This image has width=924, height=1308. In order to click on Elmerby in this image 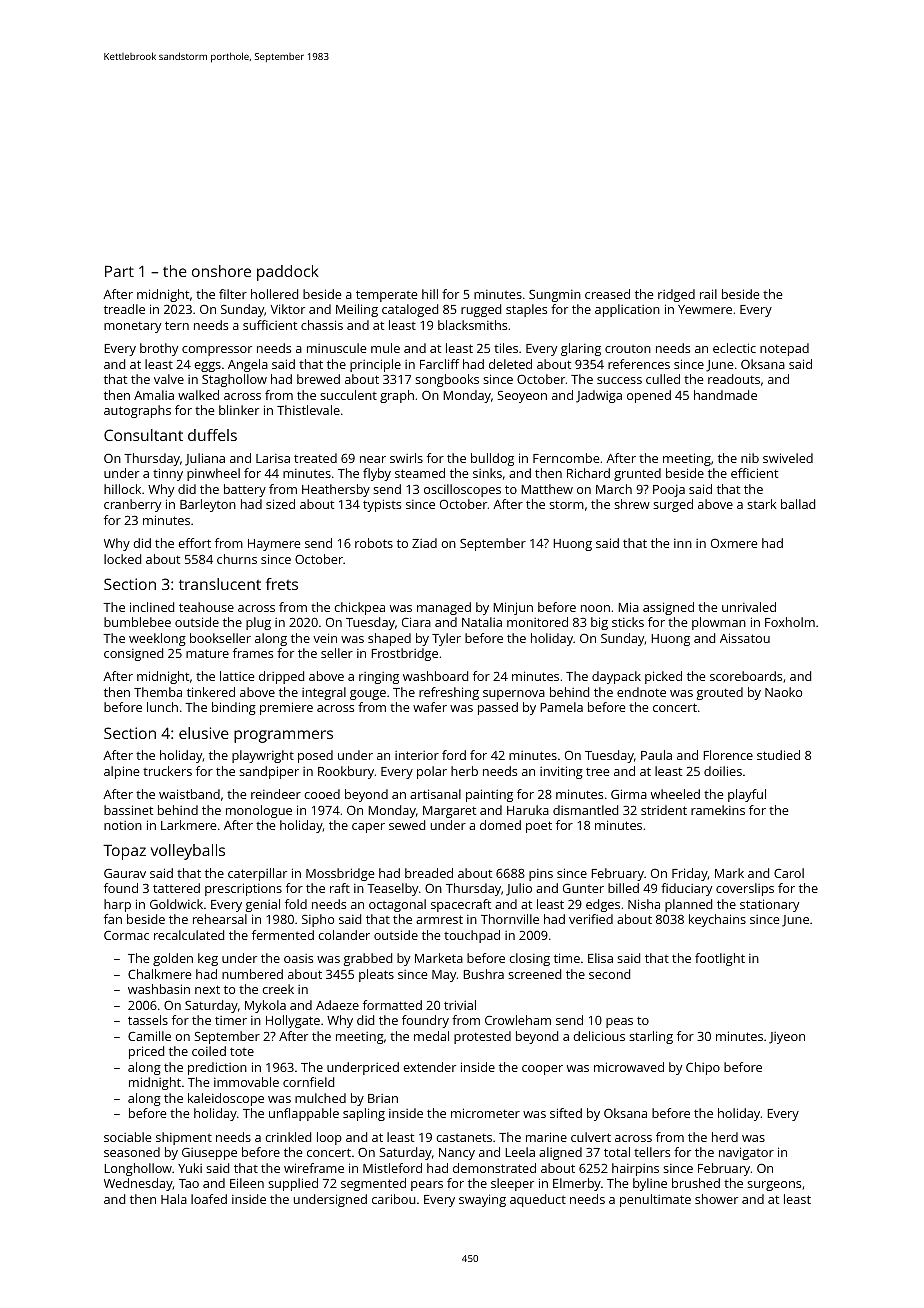, I will do `click(577, 1184)`.
